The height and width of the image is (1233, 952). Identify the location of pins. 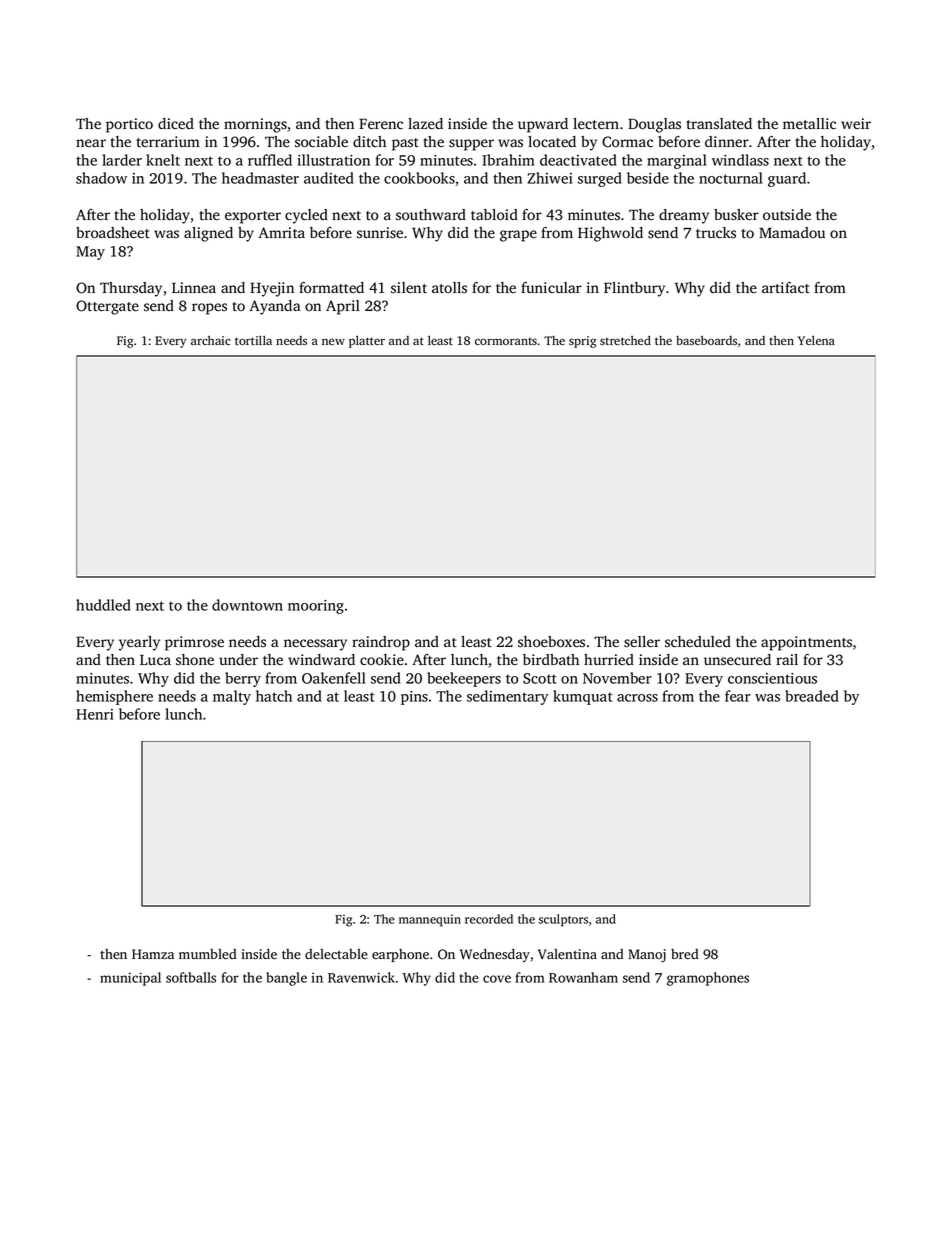
(414, 698).
